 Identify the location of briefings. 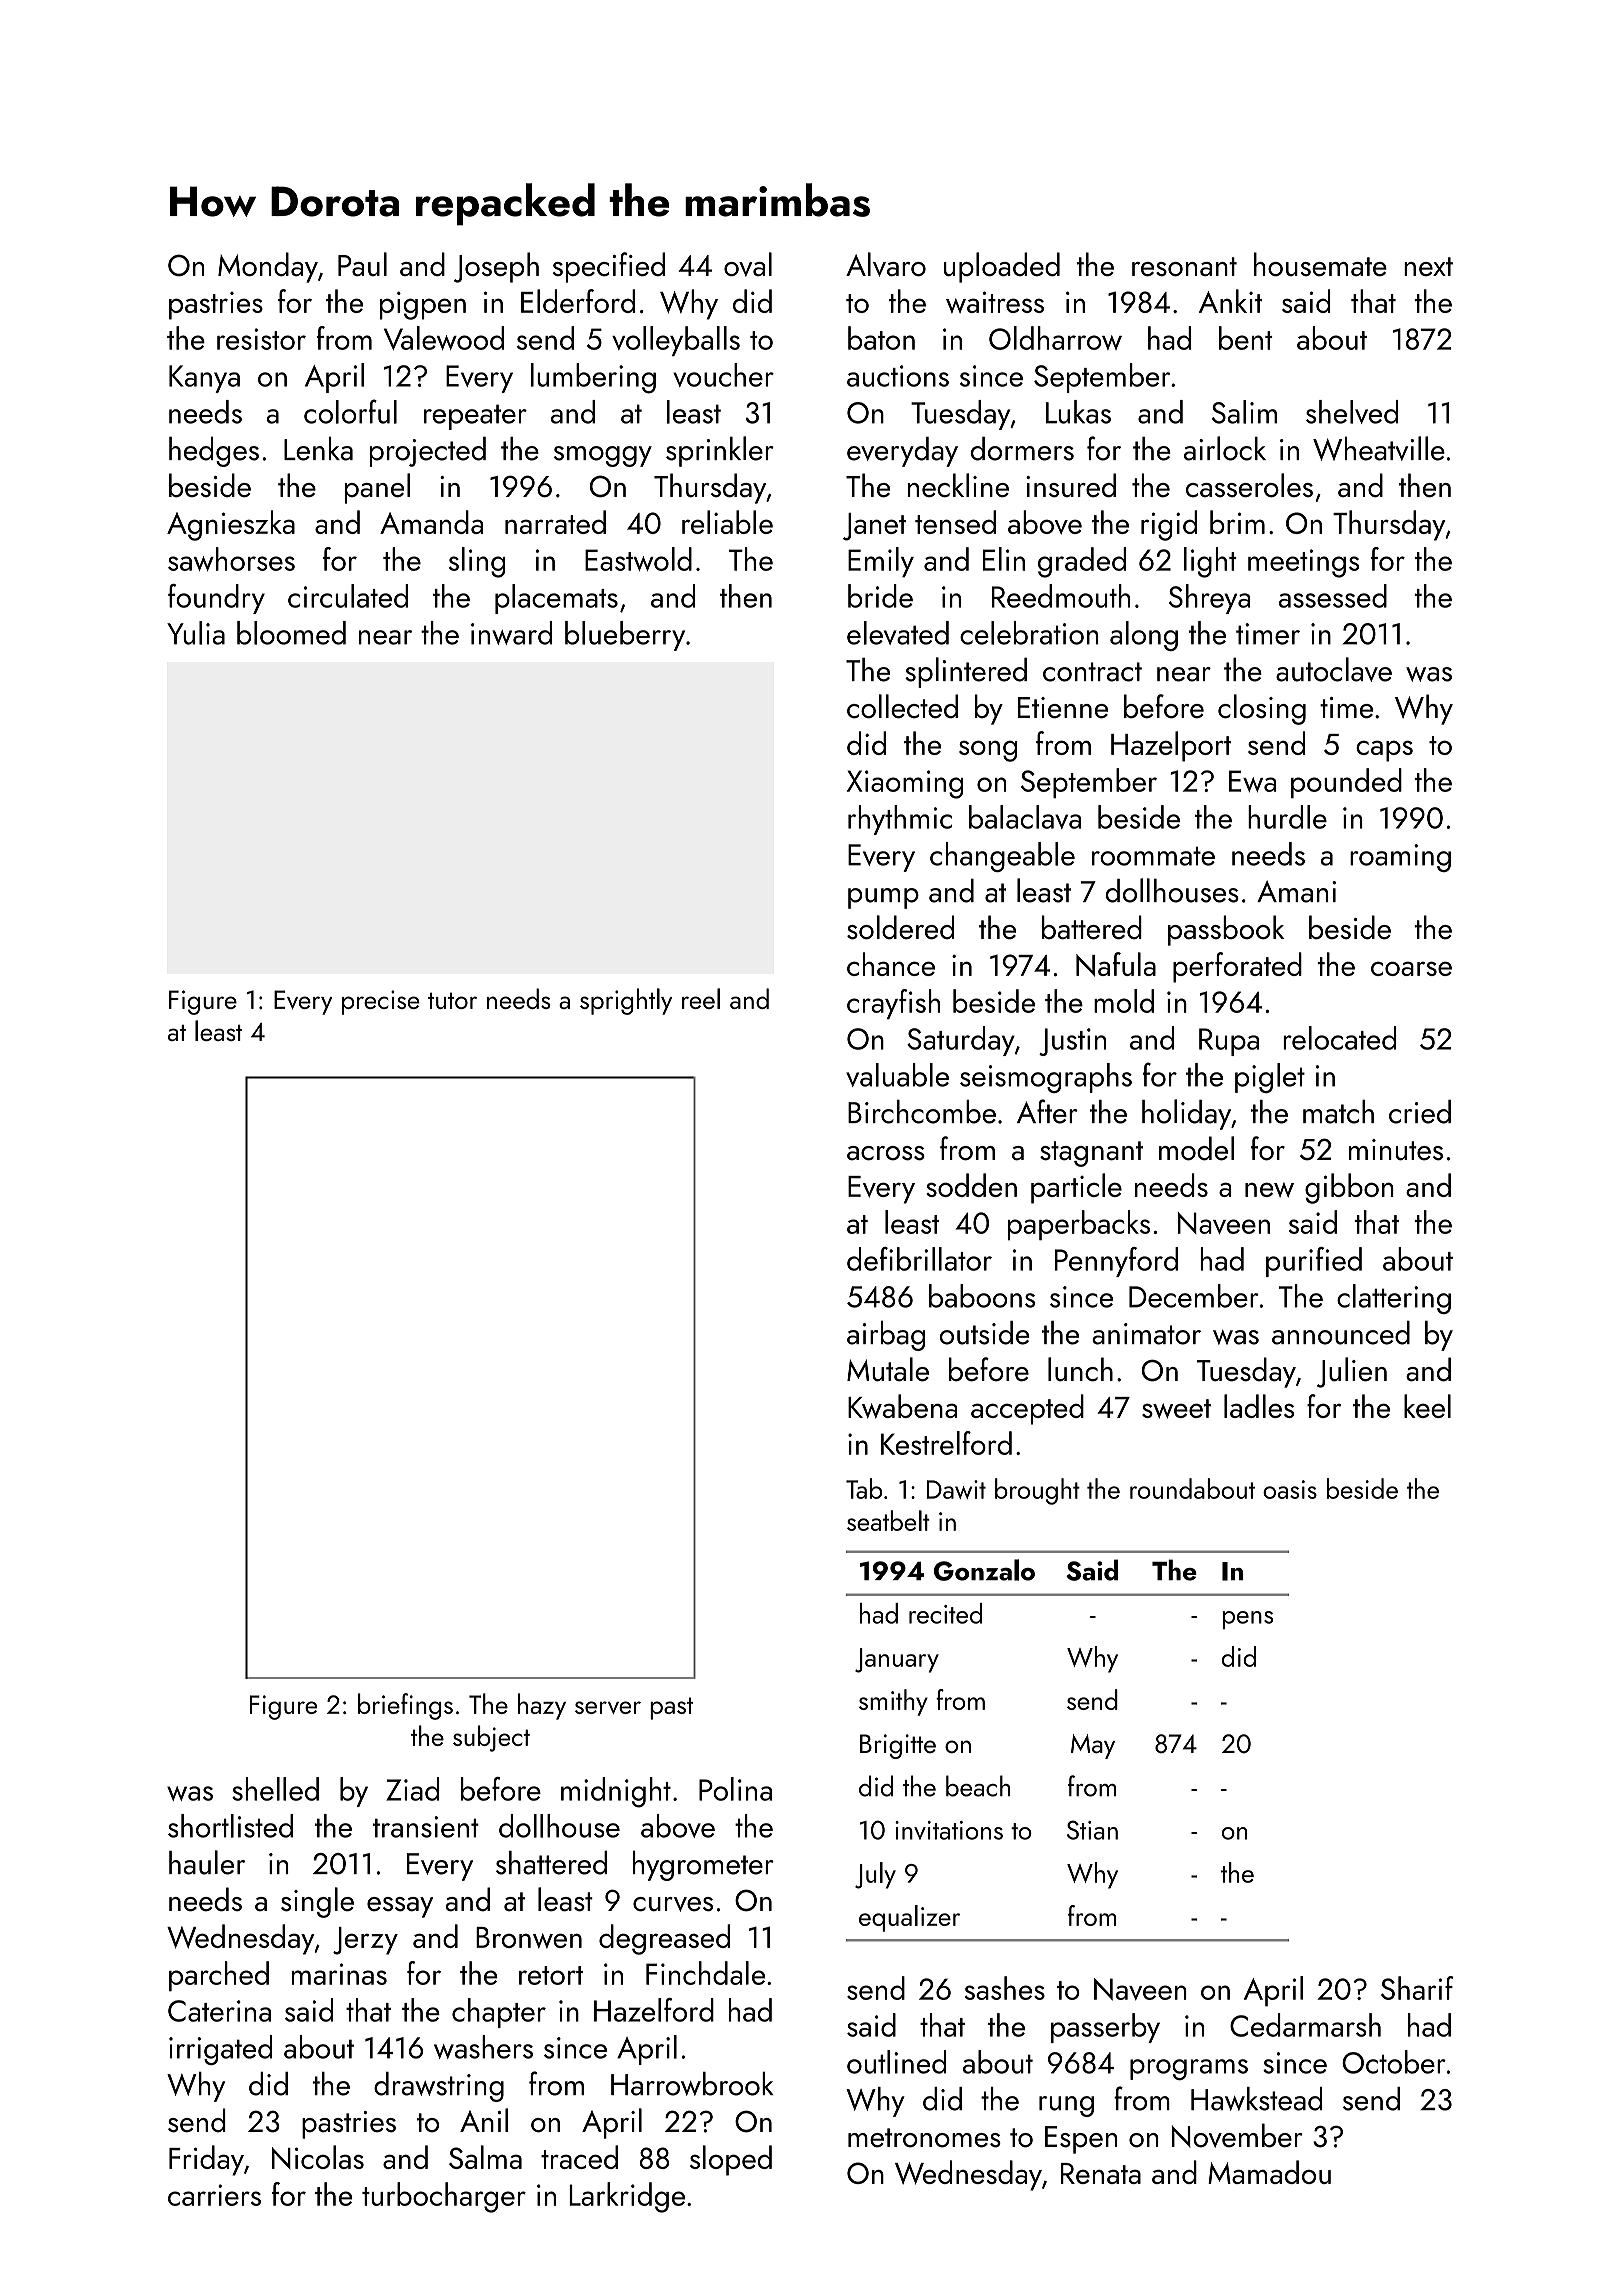
(405, 1706).
